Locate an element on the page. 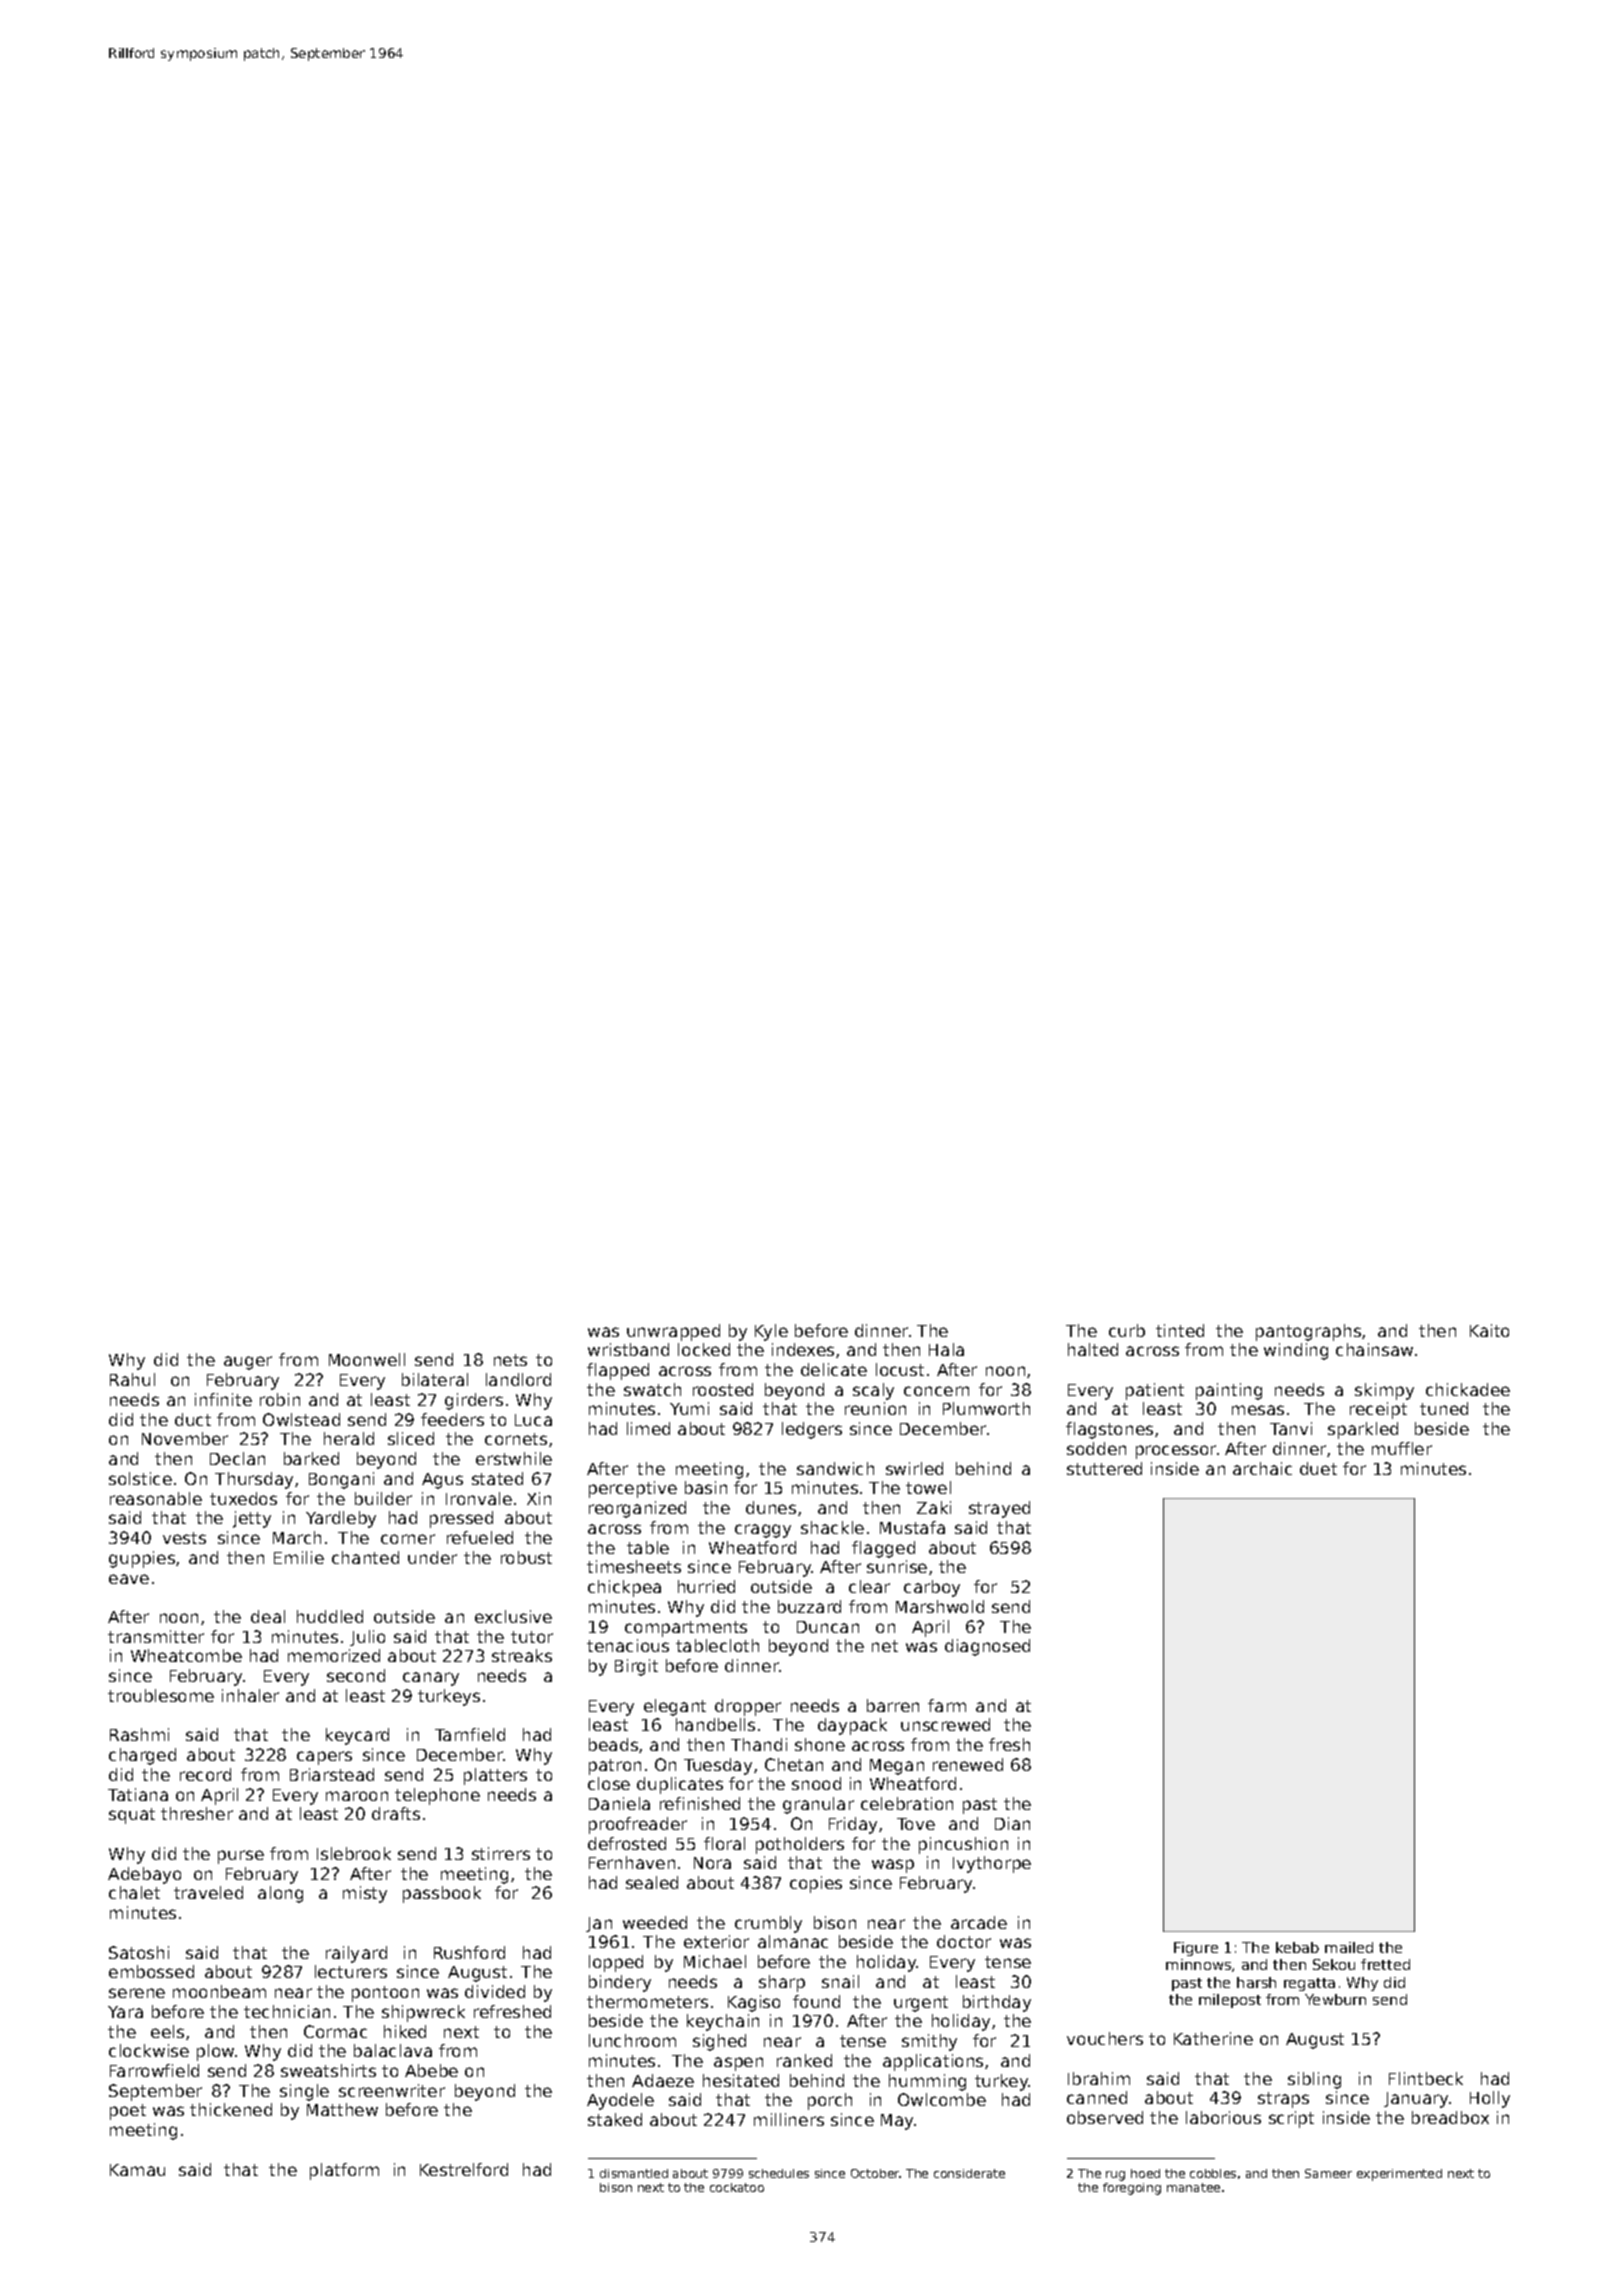  mailed is located at coordinates (1349, 1947).
